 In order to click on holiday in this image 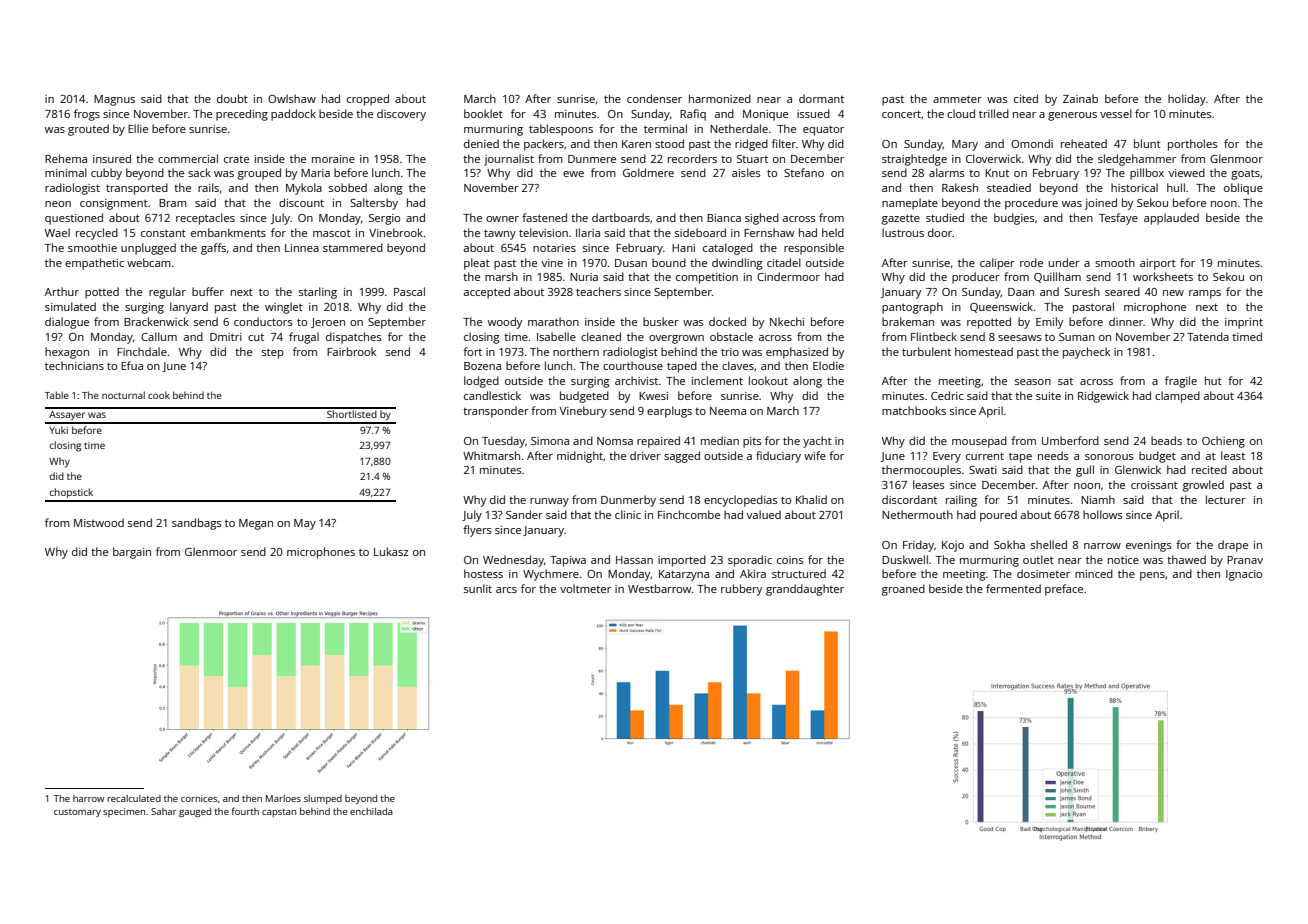, I will do `click(1187, 100)`.
